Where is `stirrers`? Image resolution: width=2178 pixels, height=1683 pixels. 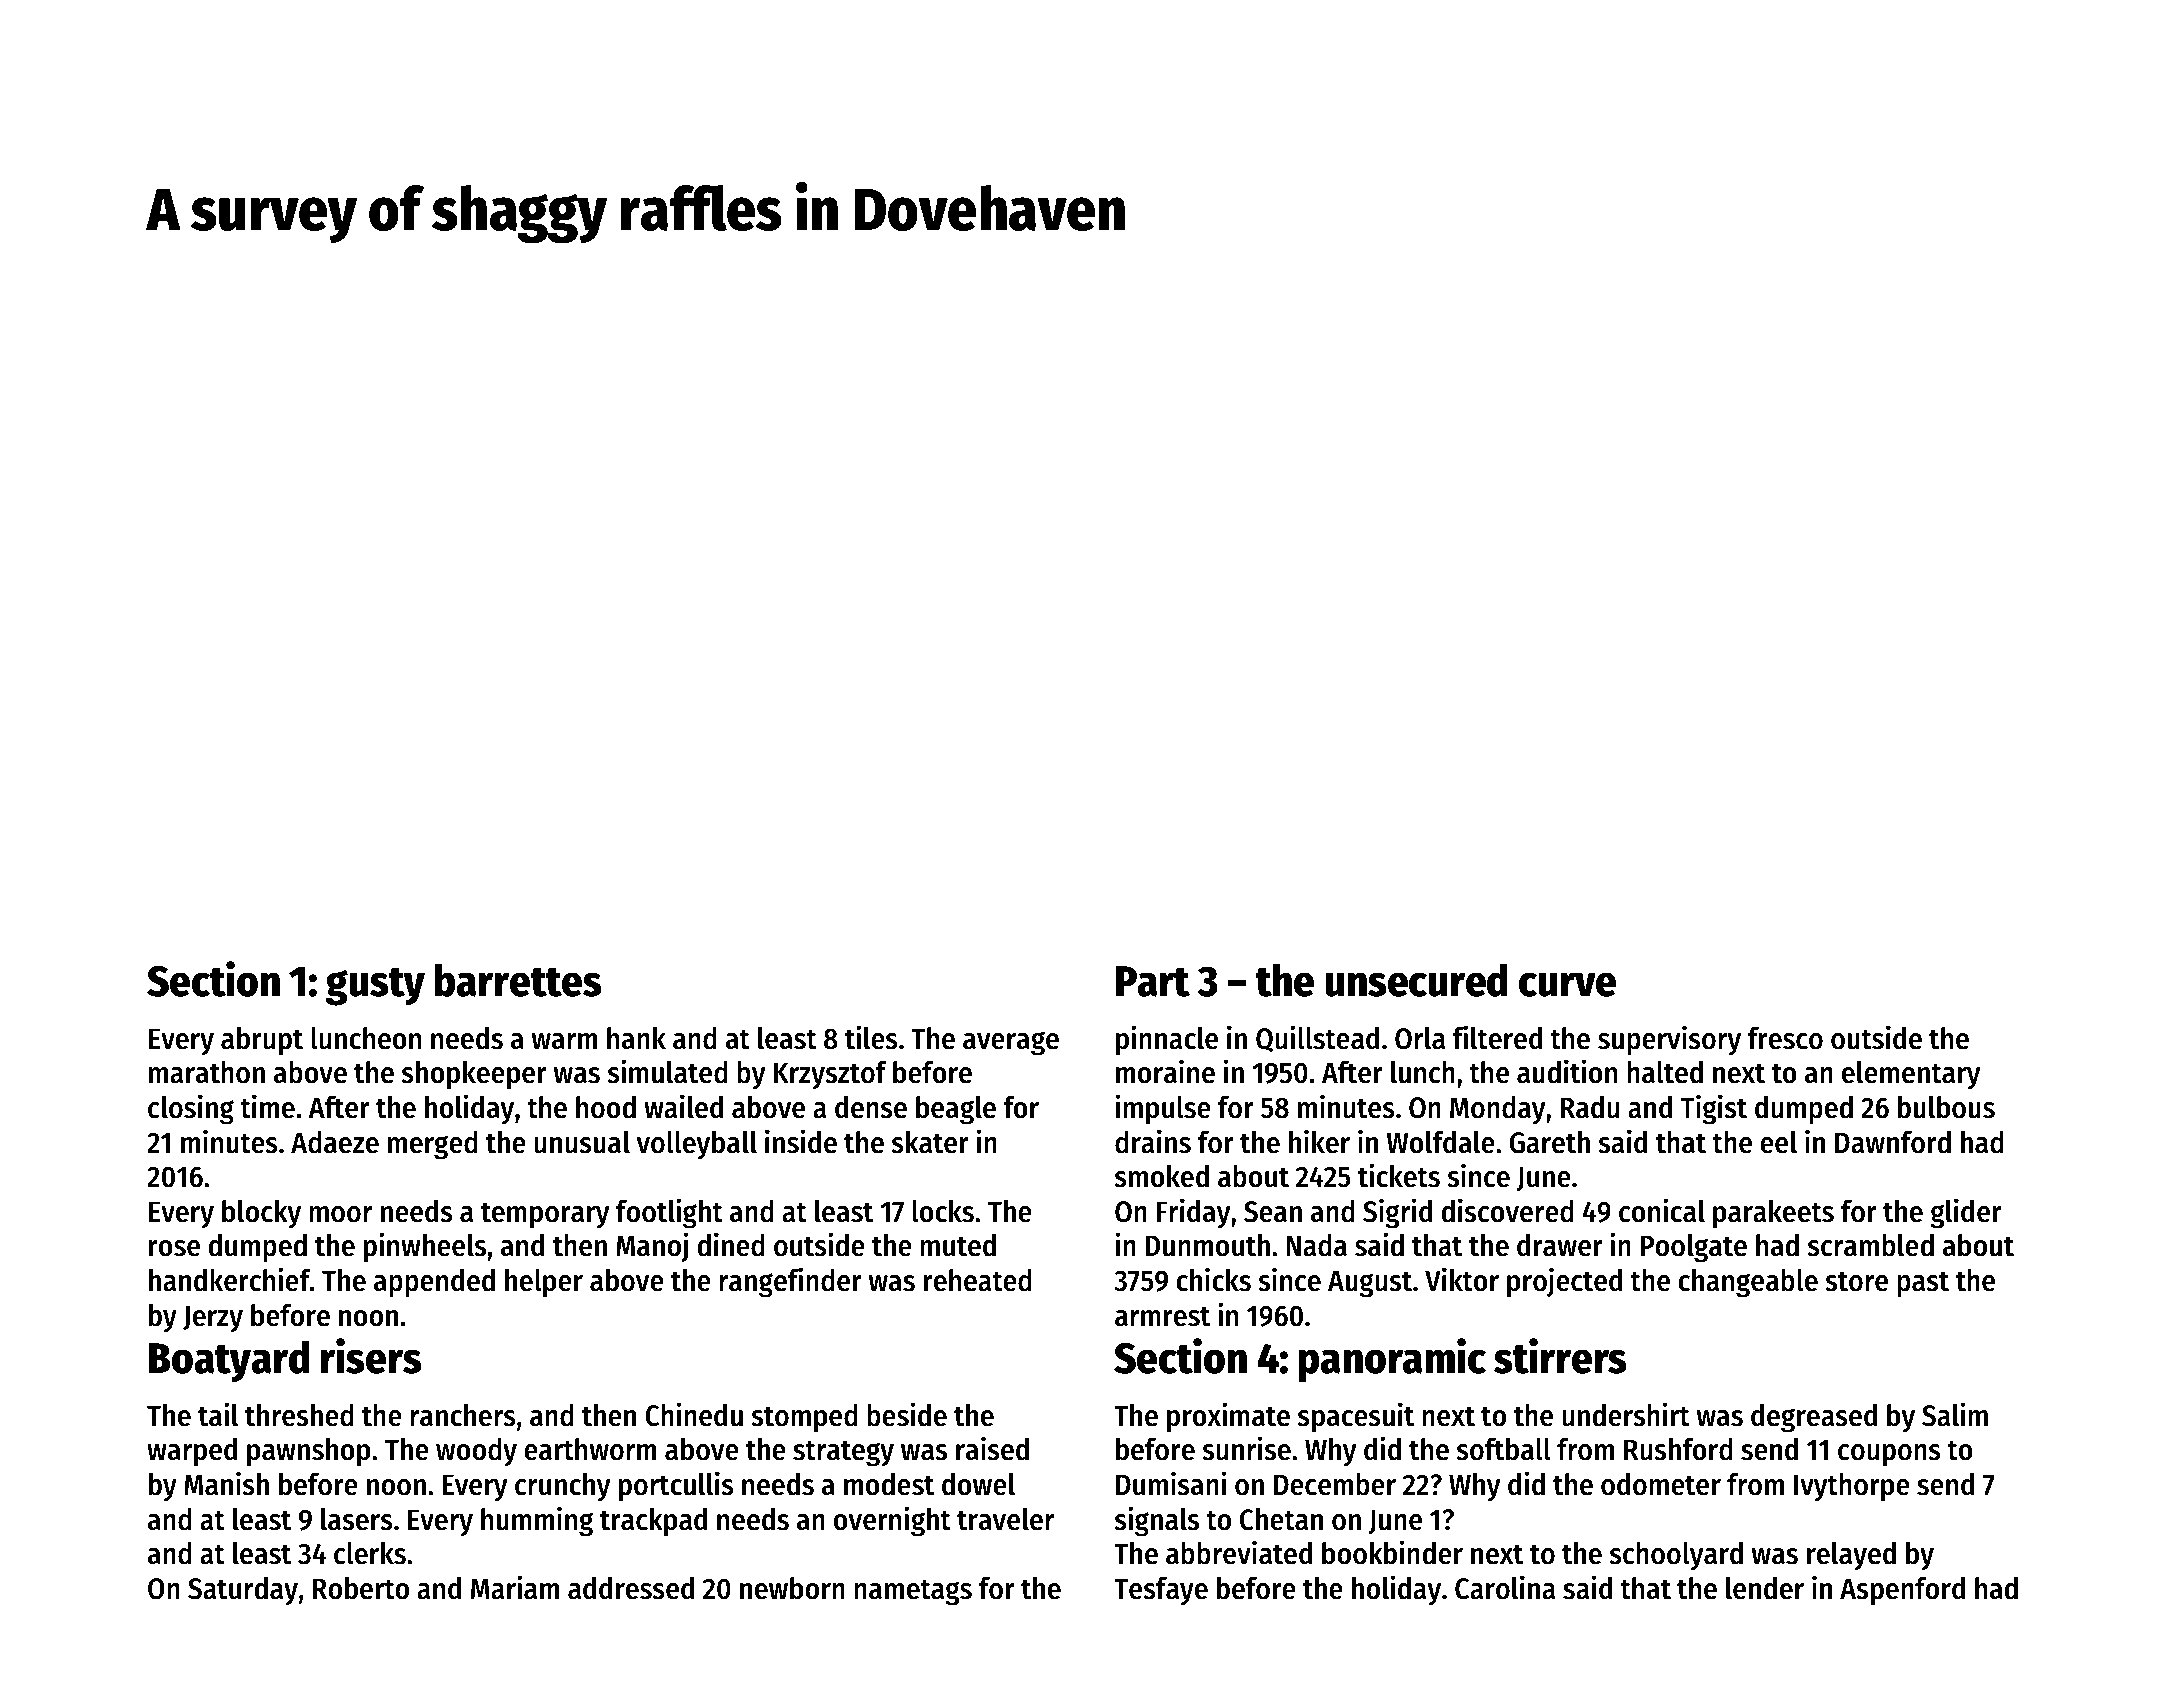
stirrers is located at coordinates (1560, 1356).
